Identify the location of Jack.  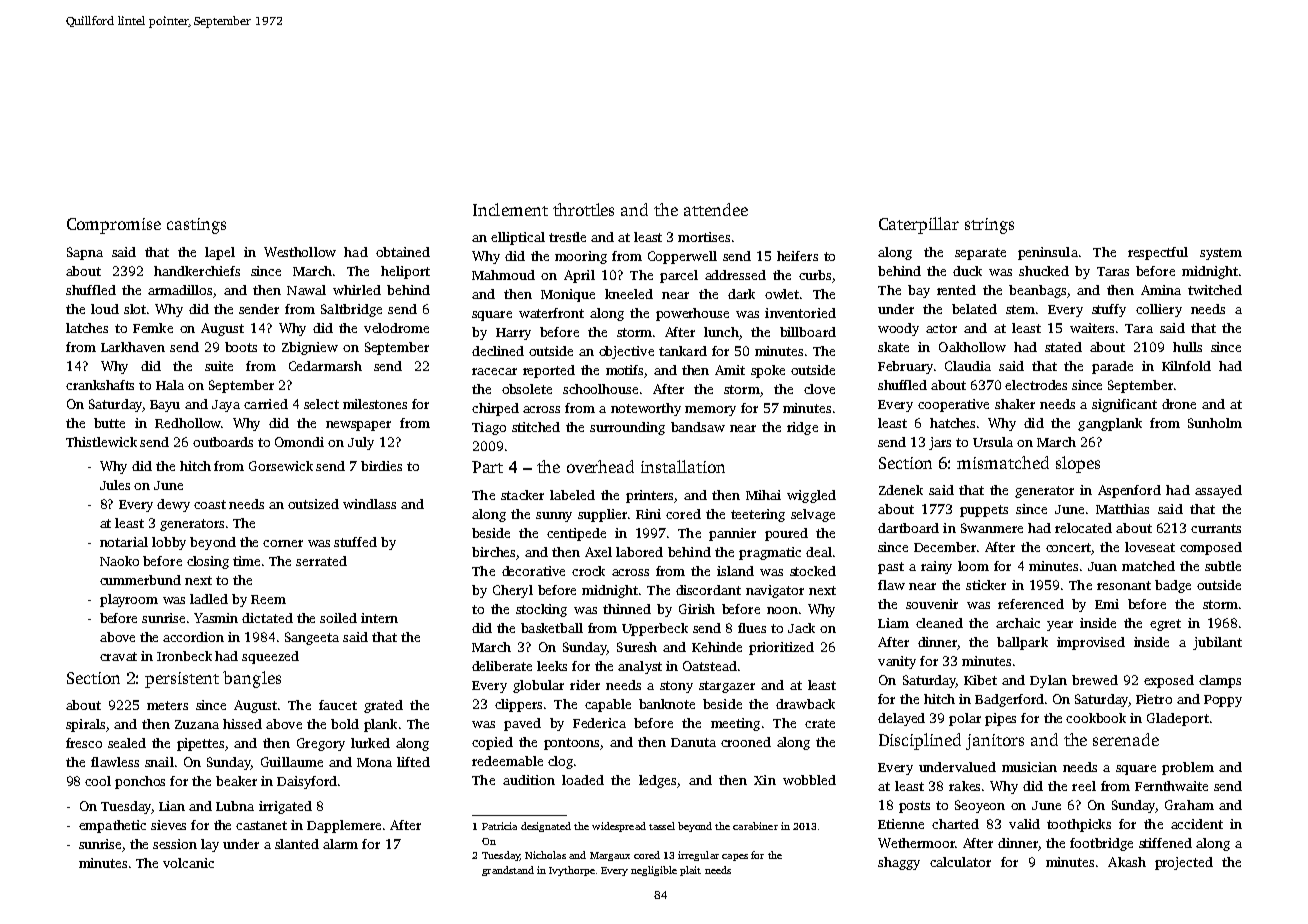
(801, 628).
